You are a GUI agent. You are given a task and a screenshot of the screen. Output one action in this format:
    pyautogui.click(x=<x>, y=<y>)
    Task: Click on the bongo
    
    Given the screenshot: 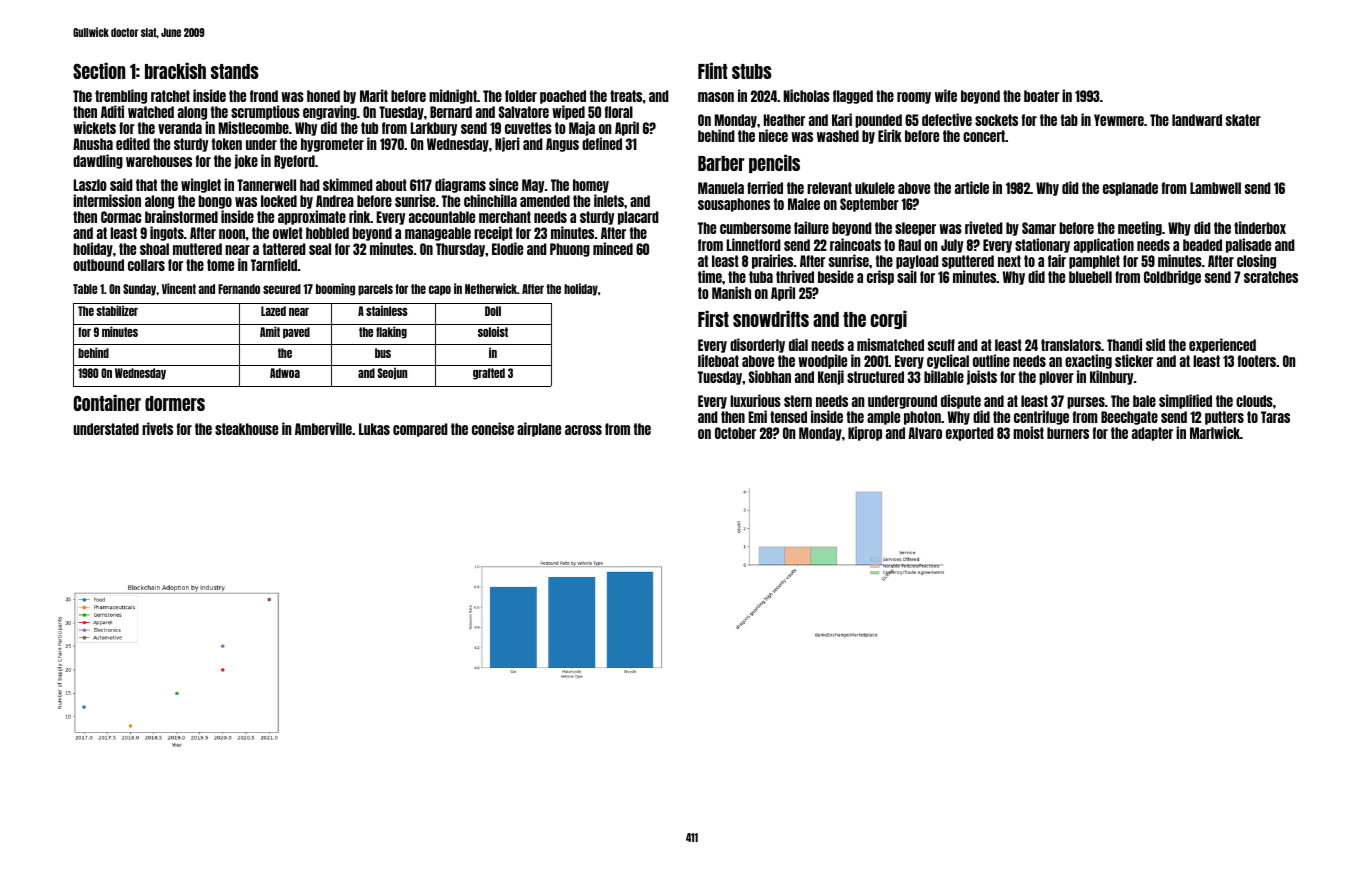 What is the action you would take?
    pyautogui.click(x=215, y=202)
